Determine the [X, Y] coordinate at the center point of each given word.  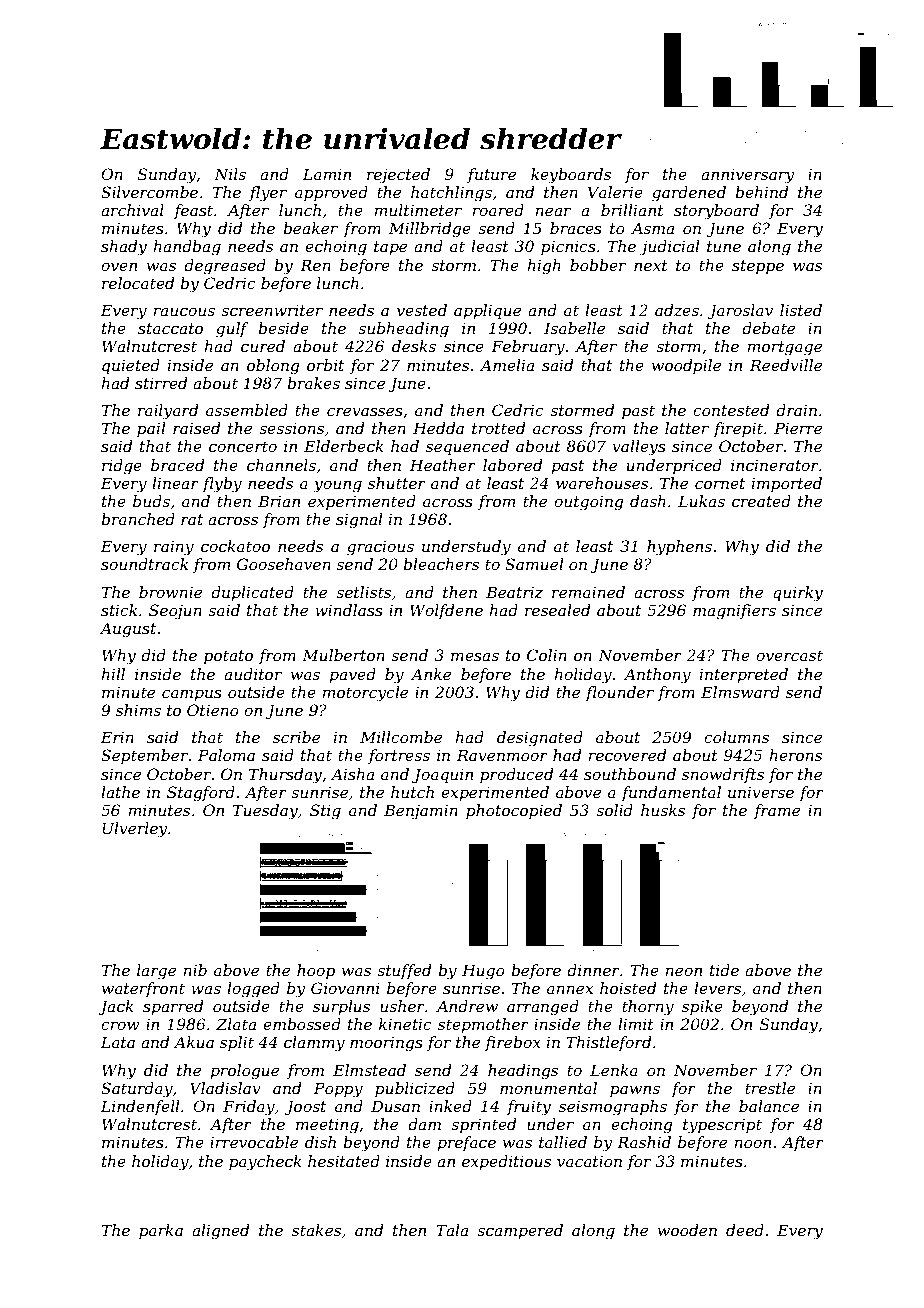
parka [161, 1231]
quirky [798, 594]
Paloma [226, 755]
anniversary [747, 176]
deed [745, 1230]
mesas [475, 656]
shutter [397, 483]
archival [132, 210]
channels [281, 465]
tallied [563, 1142]
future [491, 175]
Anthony [657, 676]
